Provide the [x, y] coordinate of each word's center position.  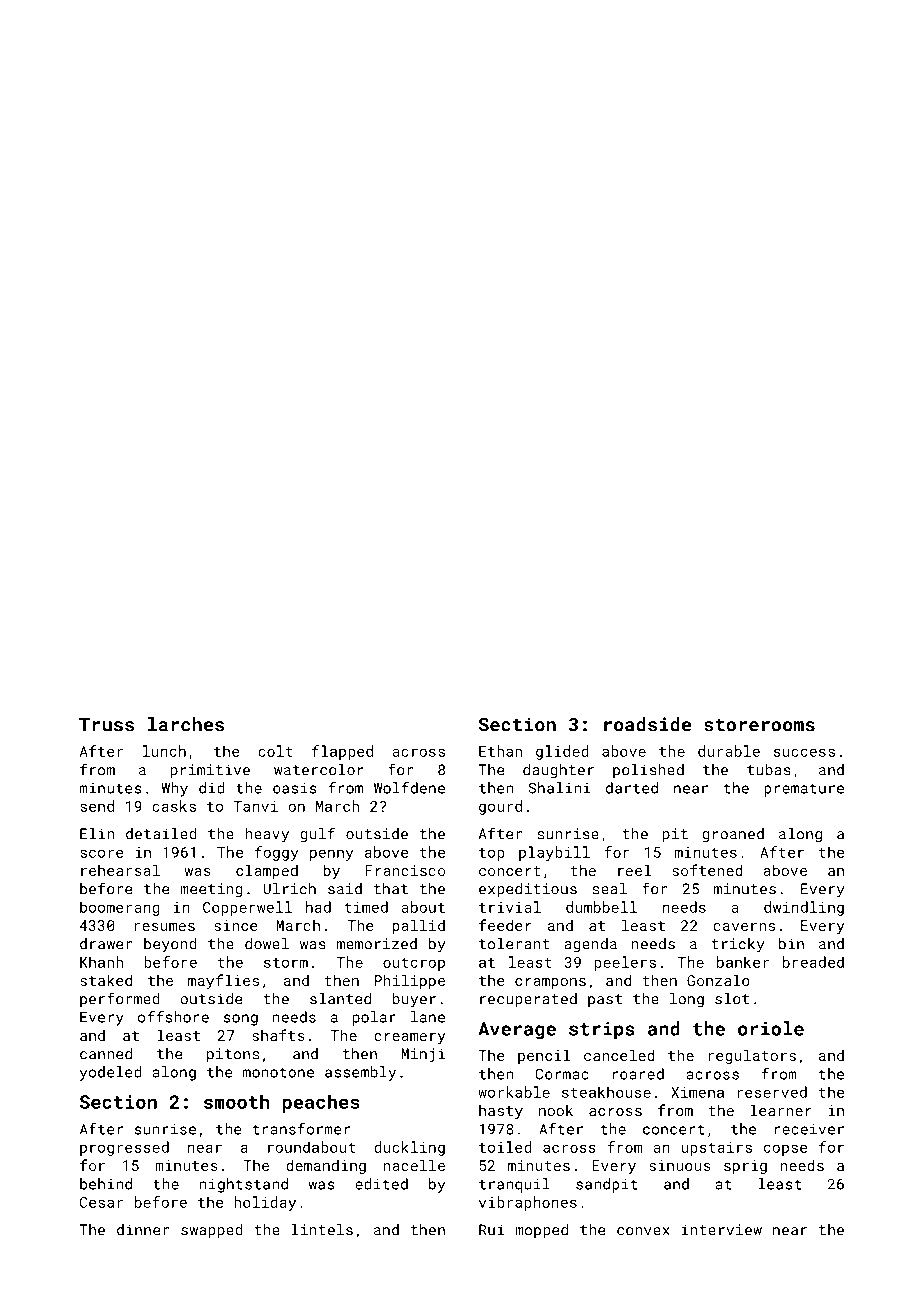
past [605, 1000]
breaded [813, 962]
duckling [409, 1148]
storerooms [759, 725]
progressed [124, 1148]
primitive [210, 771]
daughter [558, 771]
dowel [267, 944]
